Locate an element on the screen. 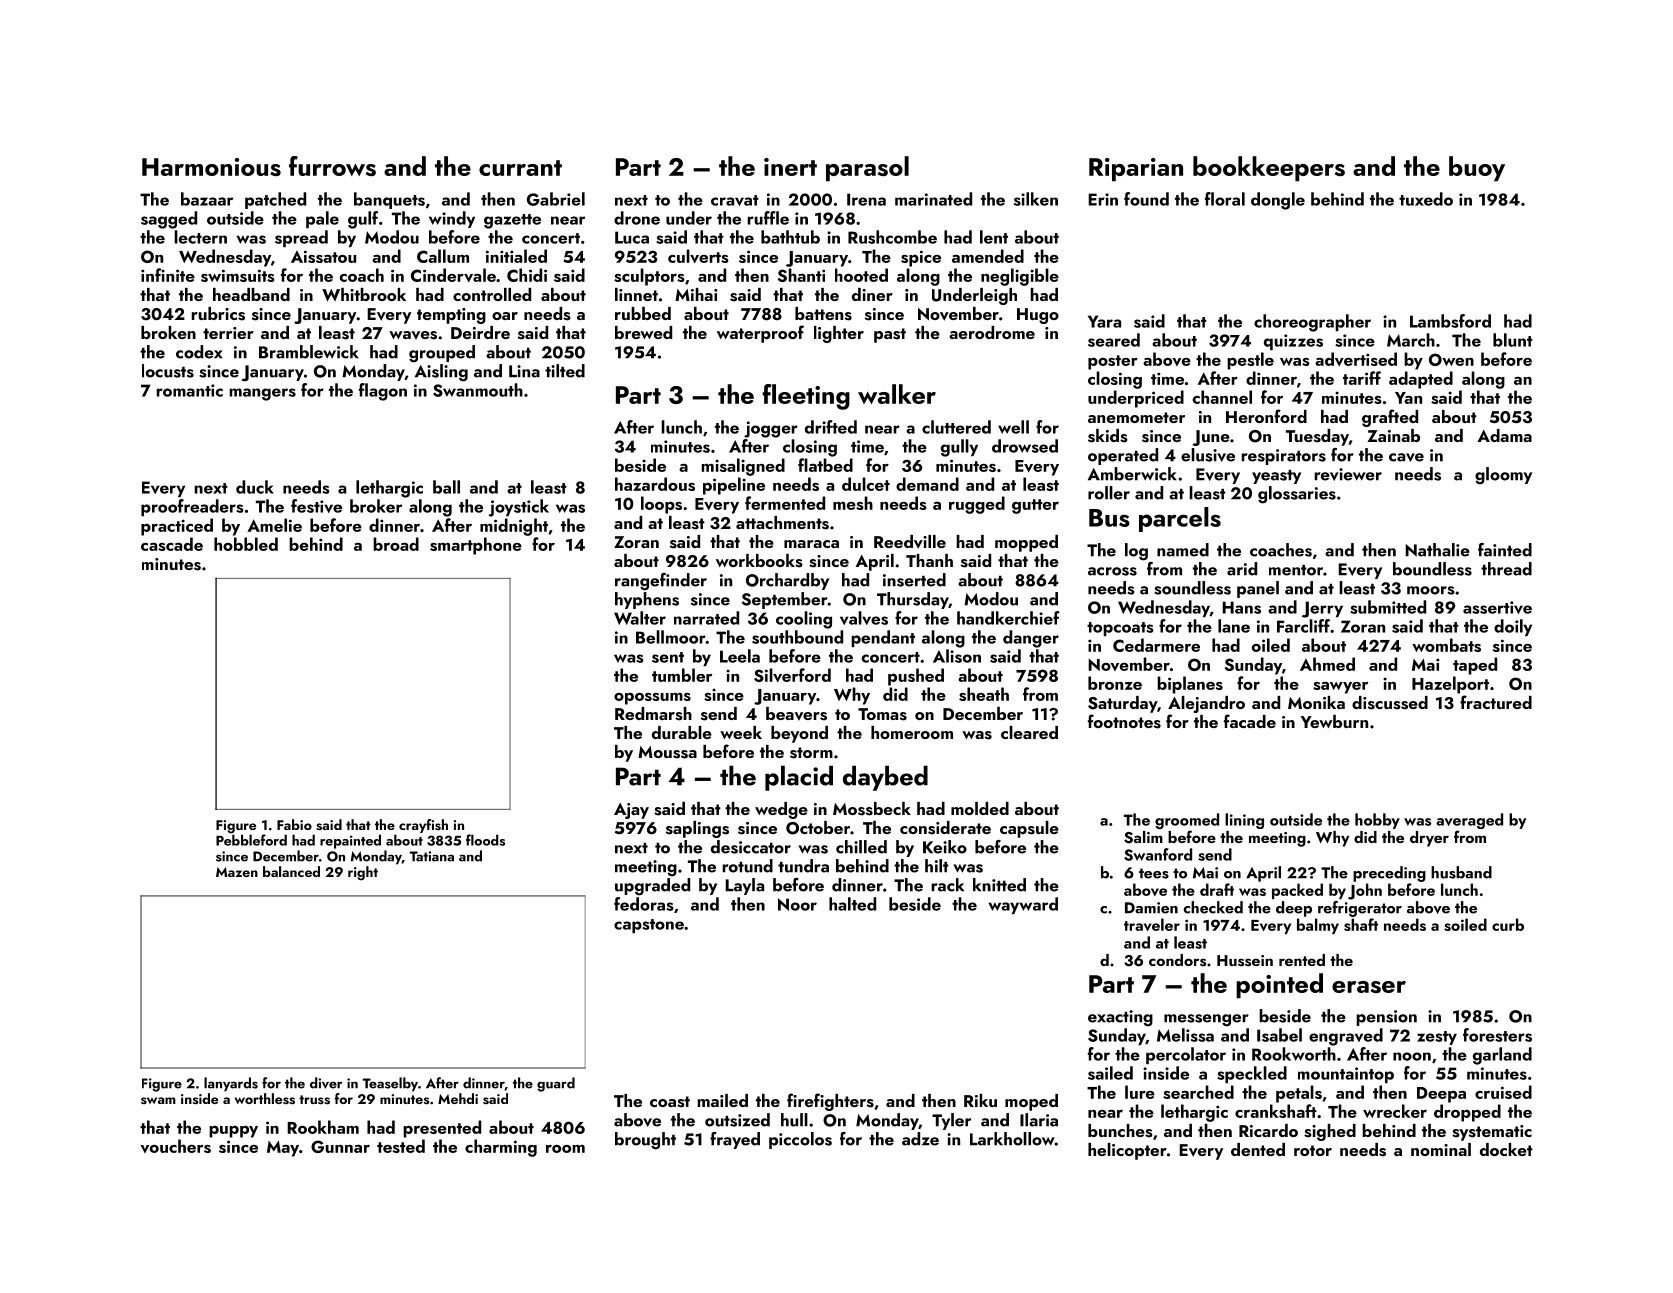  marinated is located at coordinates (933, 199).
